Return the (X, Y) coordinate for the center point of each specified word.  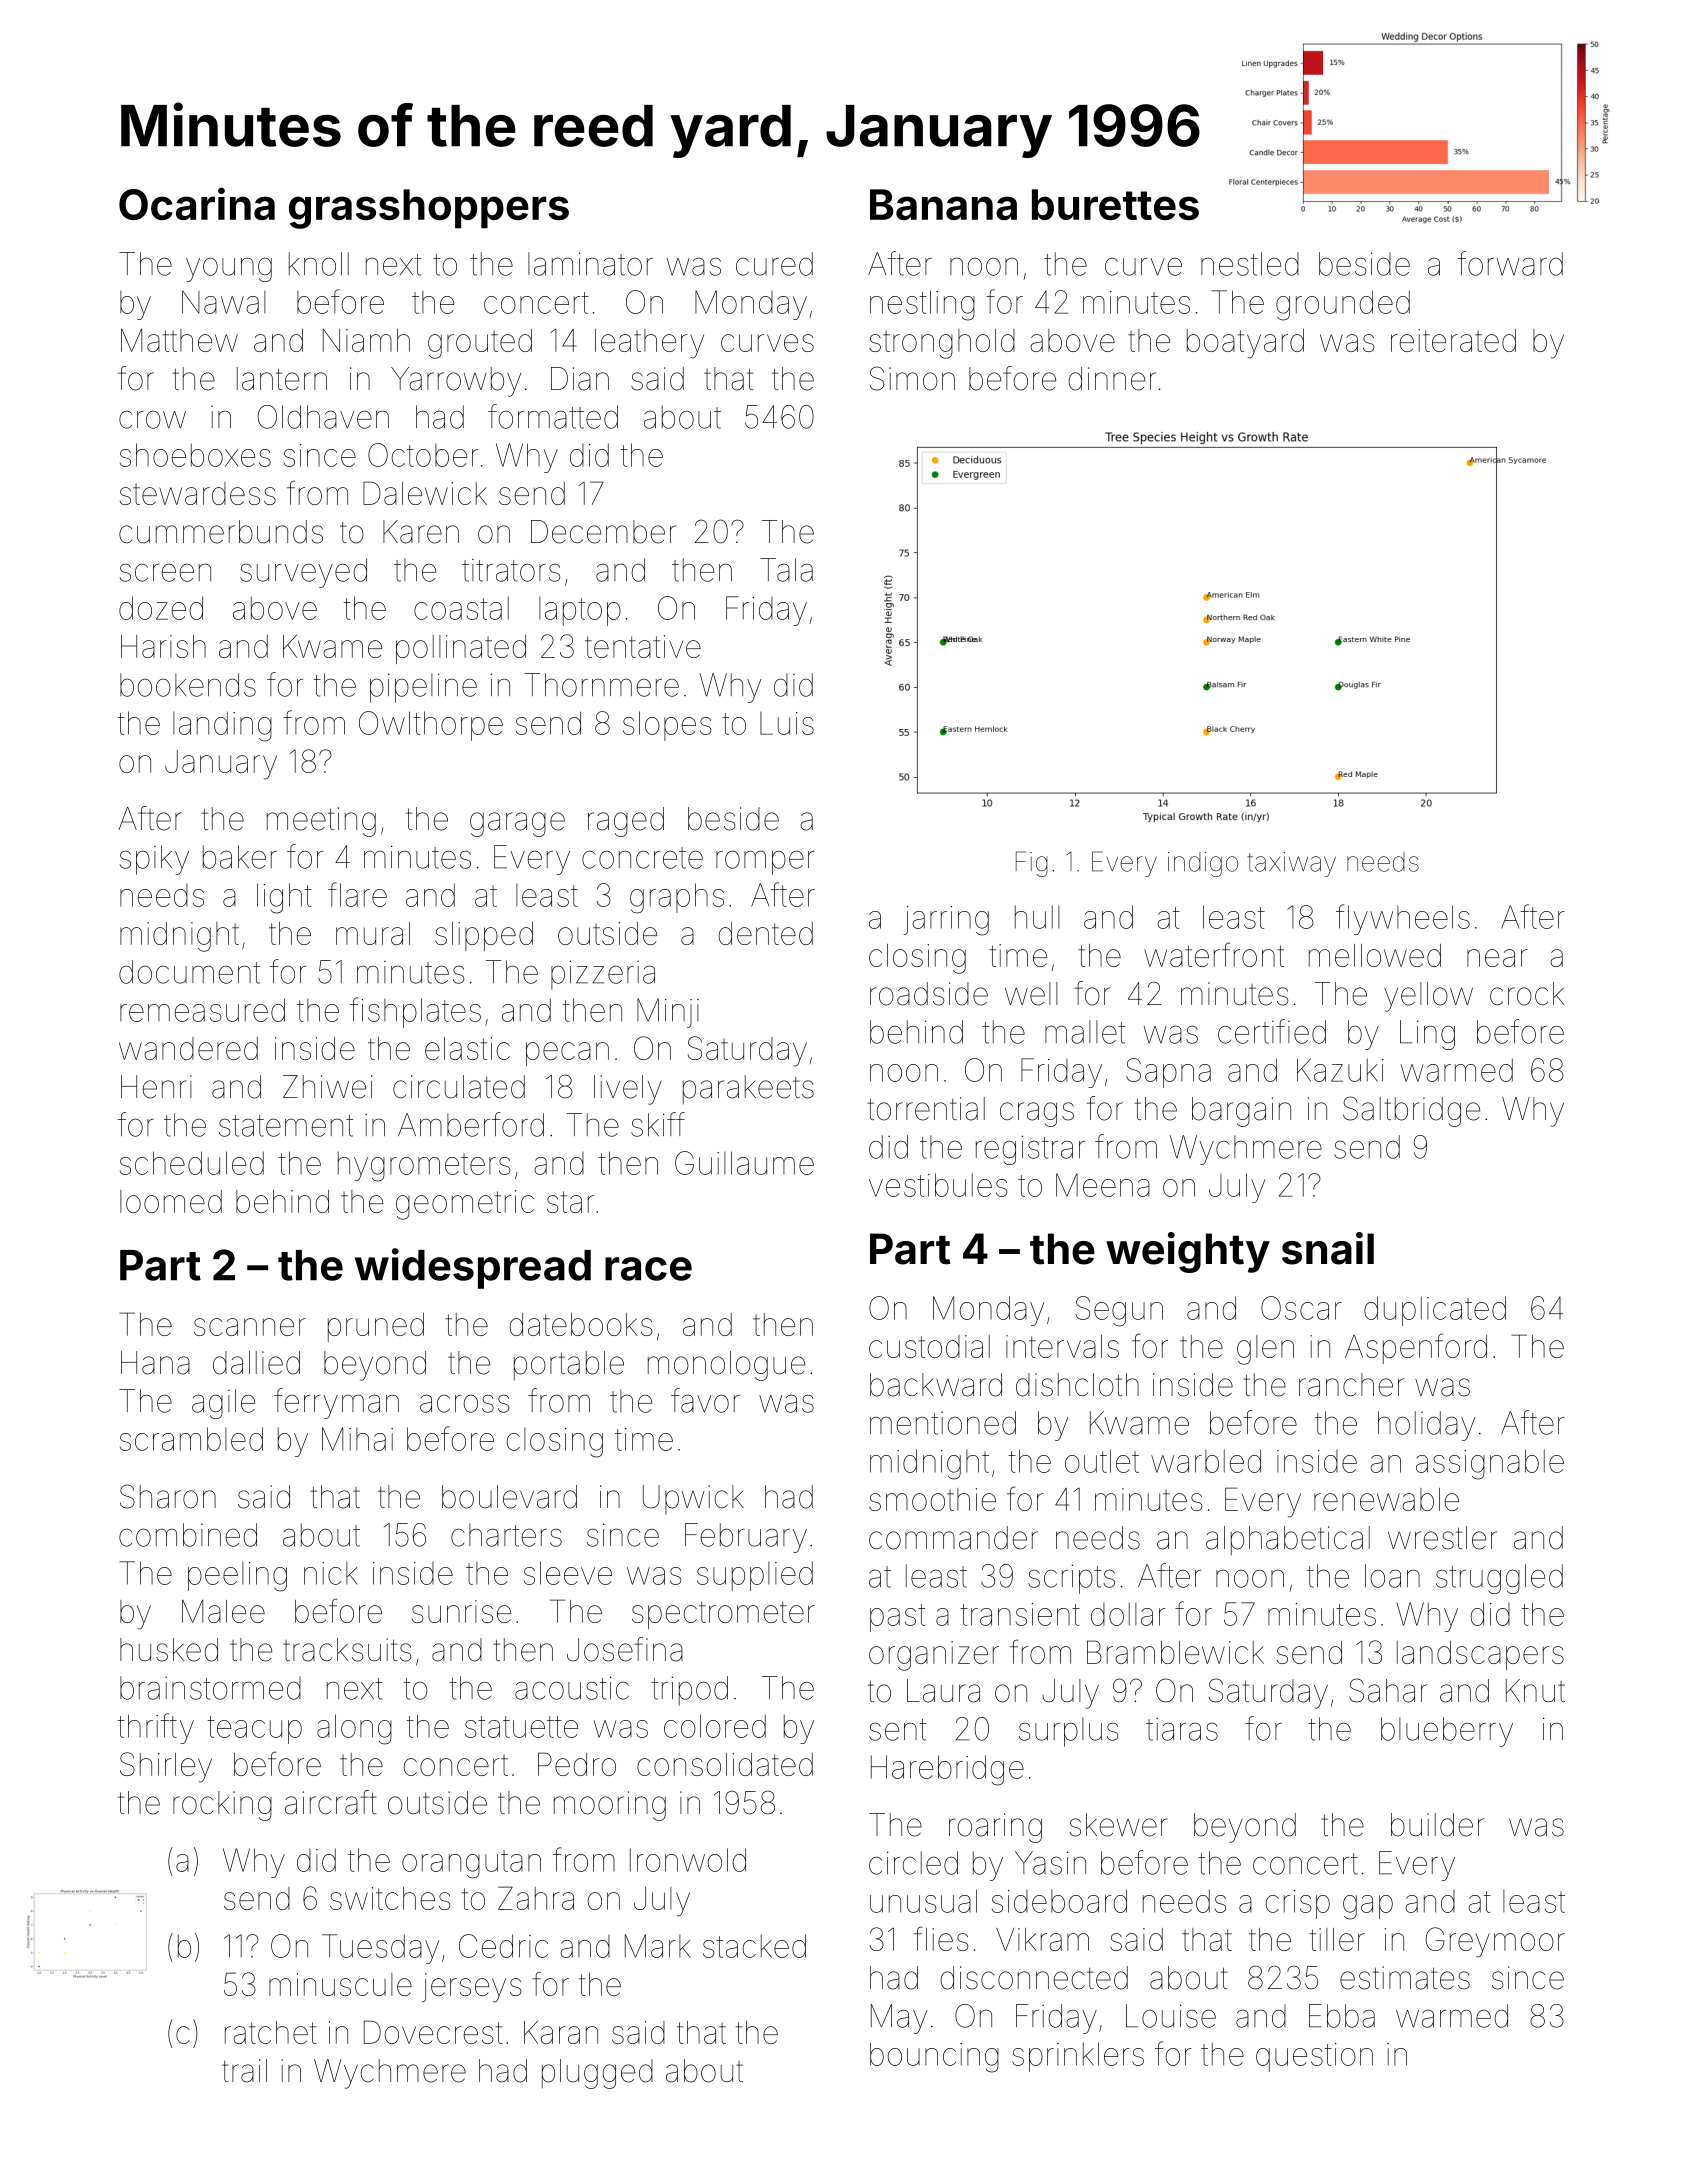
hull (1037, 917)
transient (1020, 1614)
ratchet (271, 2032)
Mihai (357, 1439)
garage (517, 824)
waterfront (1214, 954)
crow (152, 419)
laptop (580, 611)
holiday (1426, 1426)
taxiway (1291, 864)
